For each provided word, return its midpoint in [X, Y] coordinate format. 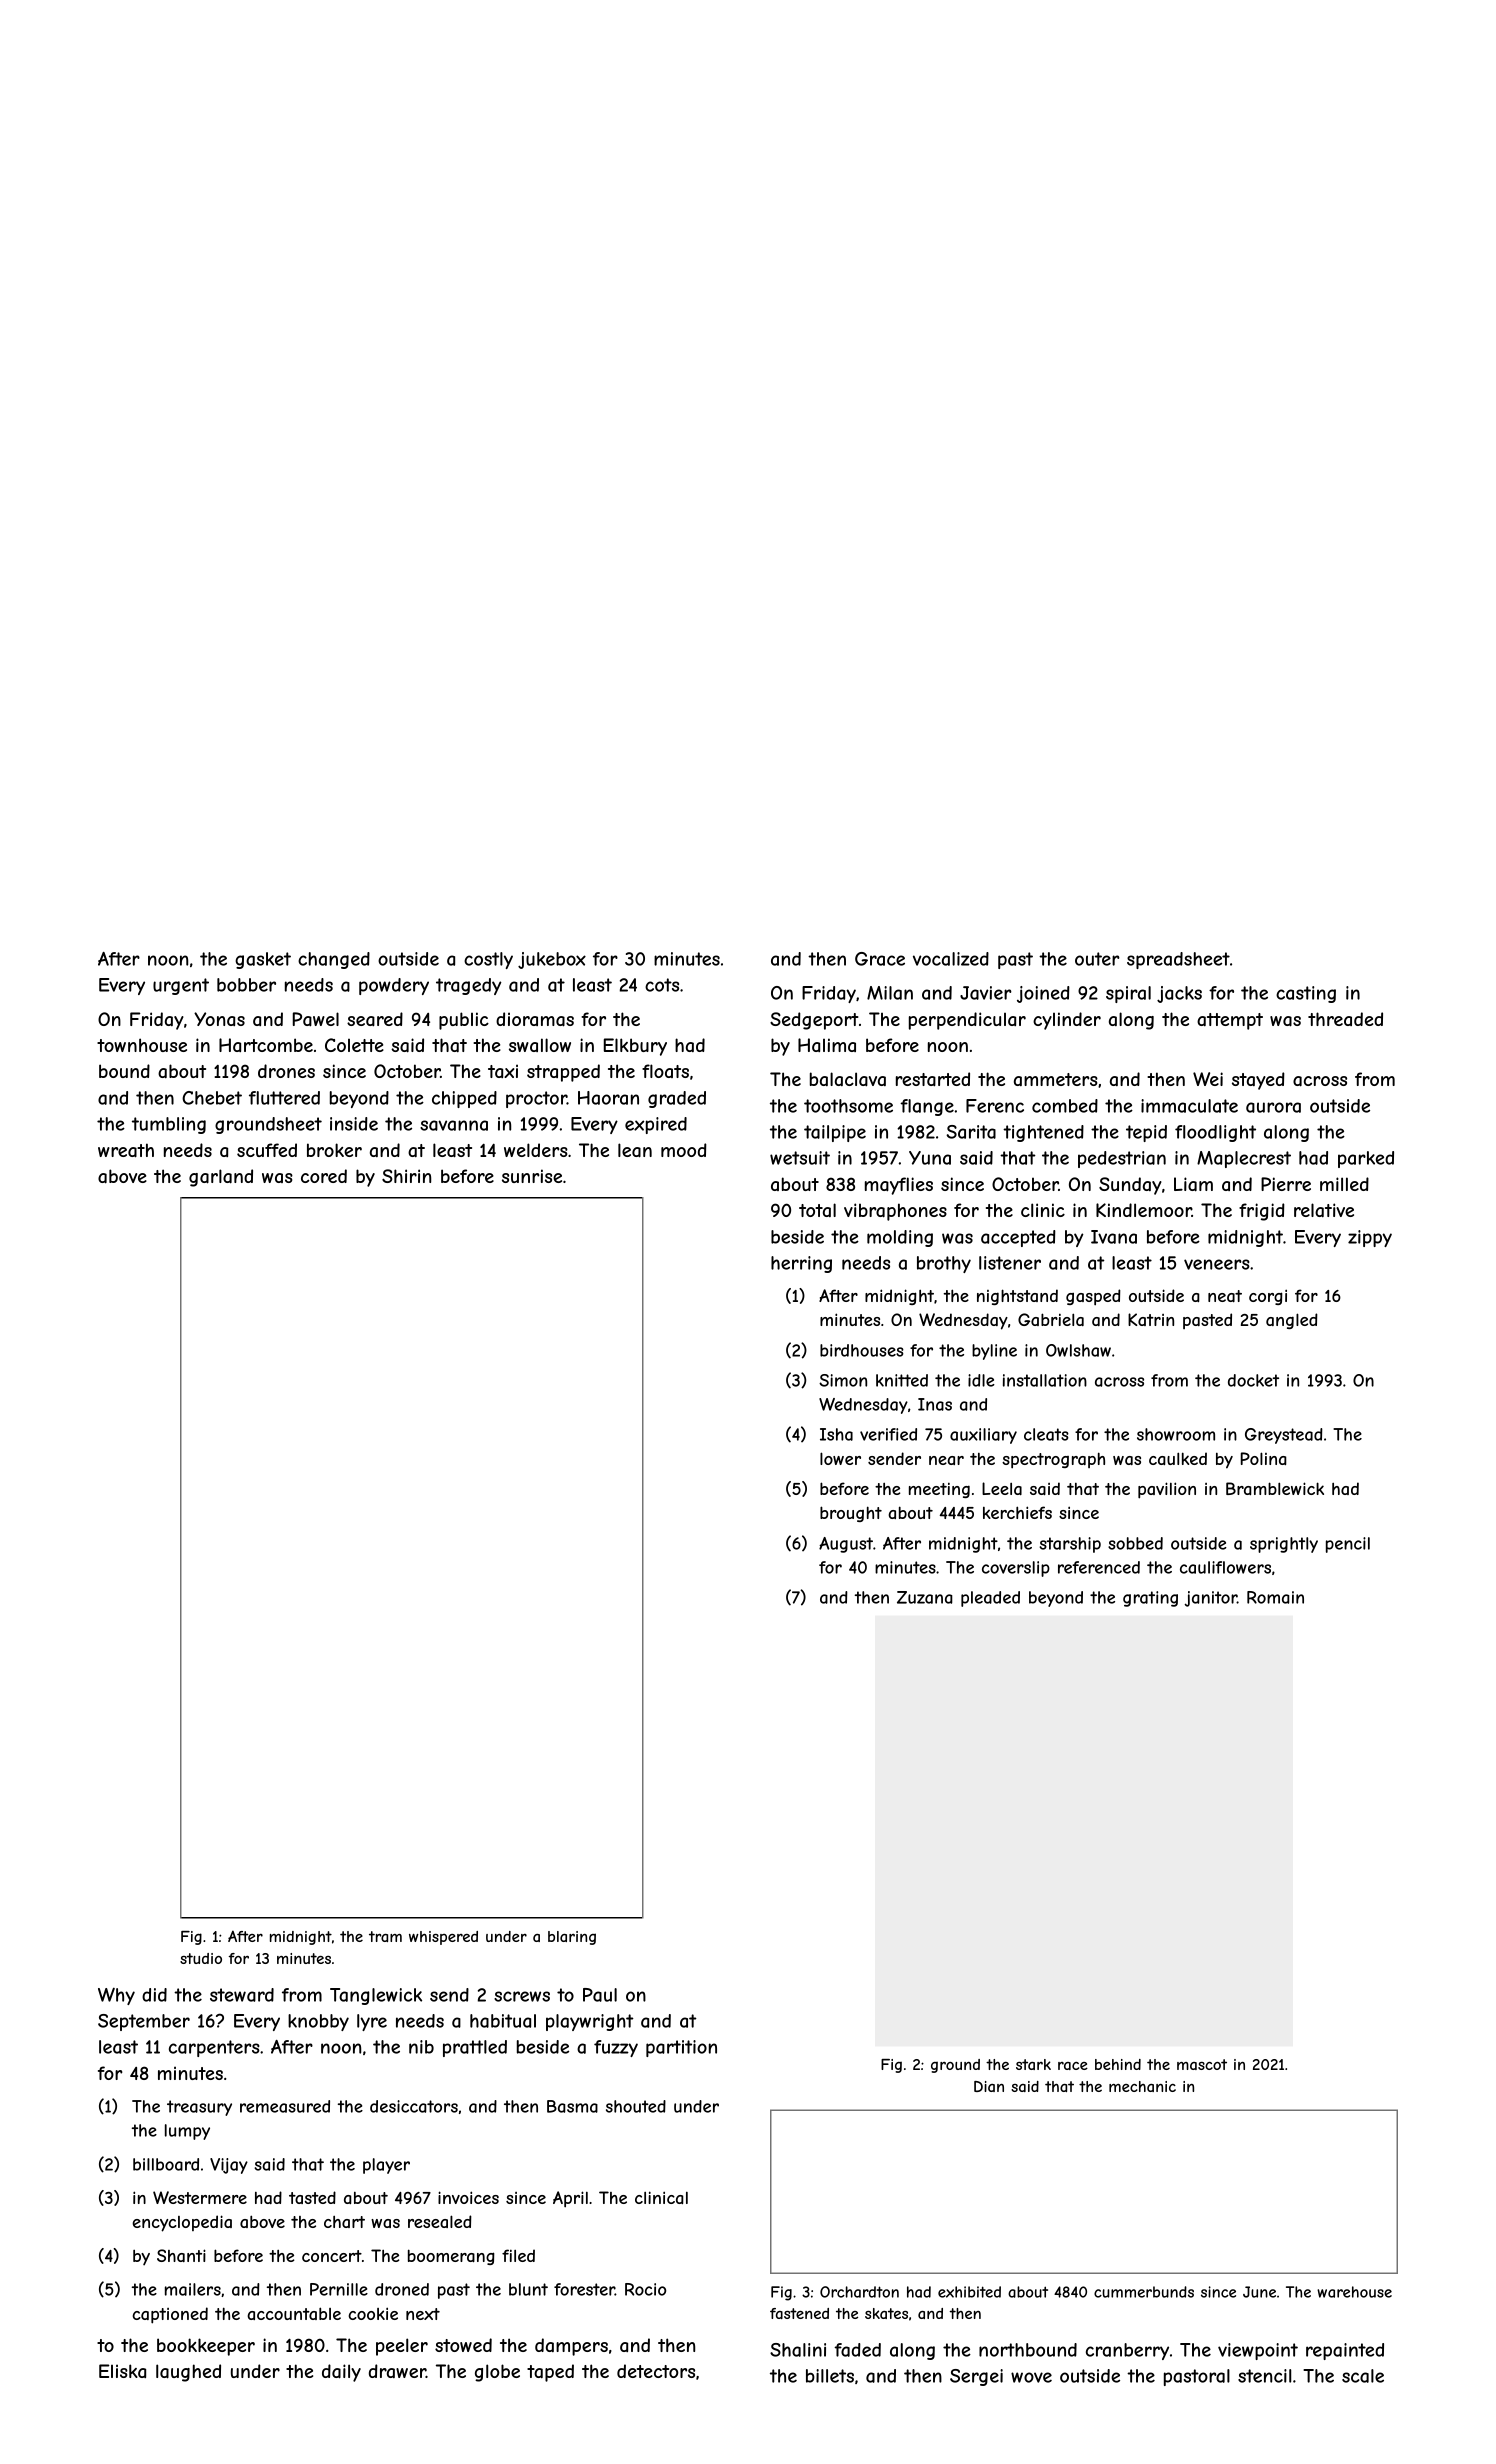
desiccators [414, 2106]
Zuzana [925, 1597]
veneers [1217, 1264]
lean [635, 1150]
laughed [188, 2373]
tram [385, 1936]
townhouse [142, 1045]
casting [1306, 994]
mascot [1202, 2064]
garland [221, 1178]
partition [681, 2048]
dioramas [535, 1019]
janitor [1211, 1599]
